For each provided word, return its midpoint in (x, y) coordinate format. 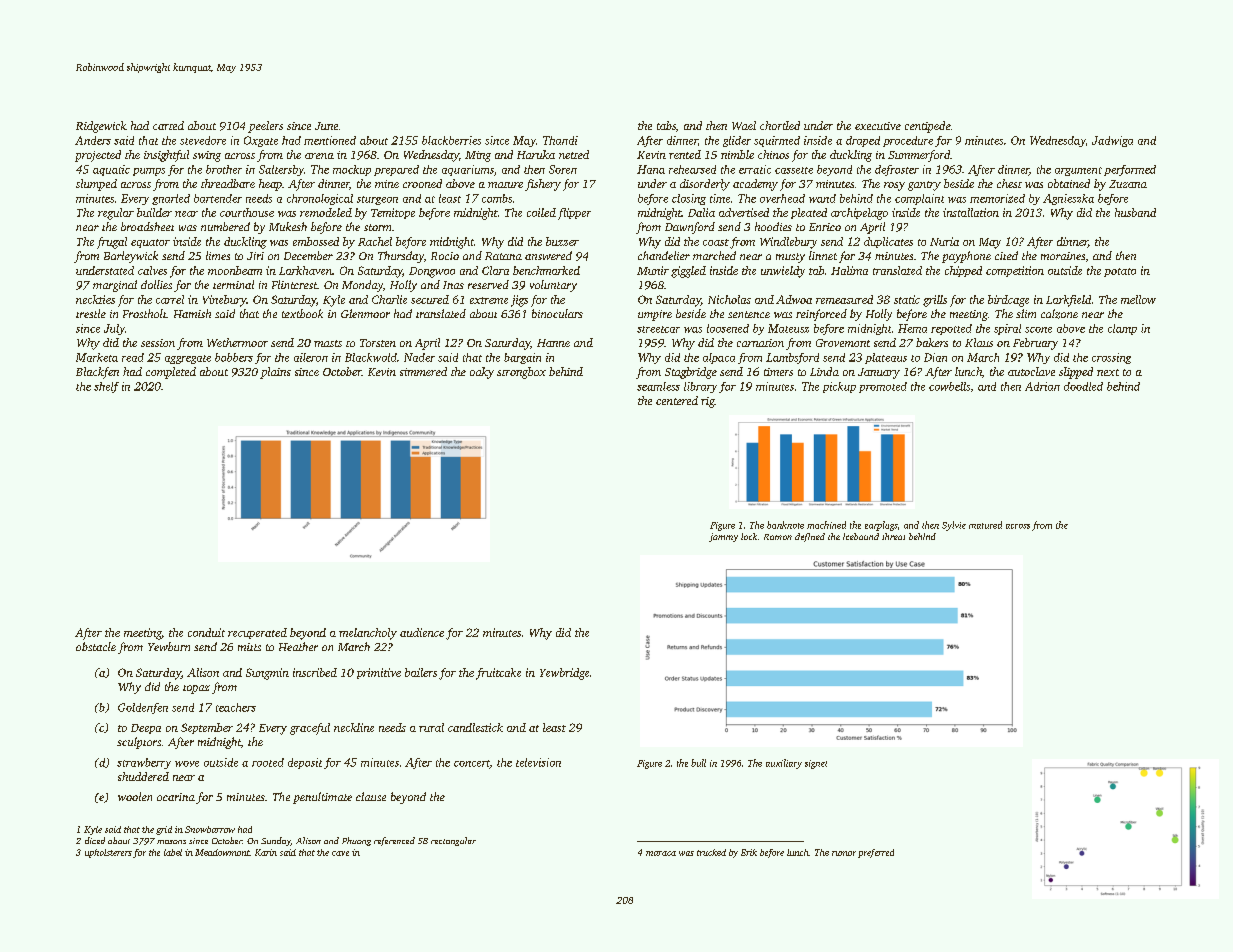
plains (275, 373)
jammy (723, 537)
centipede (928, 127)
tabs (666, 125)
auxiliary (784, 764)
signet (816, 764)
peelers (265, 127)
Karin (266, 852)
